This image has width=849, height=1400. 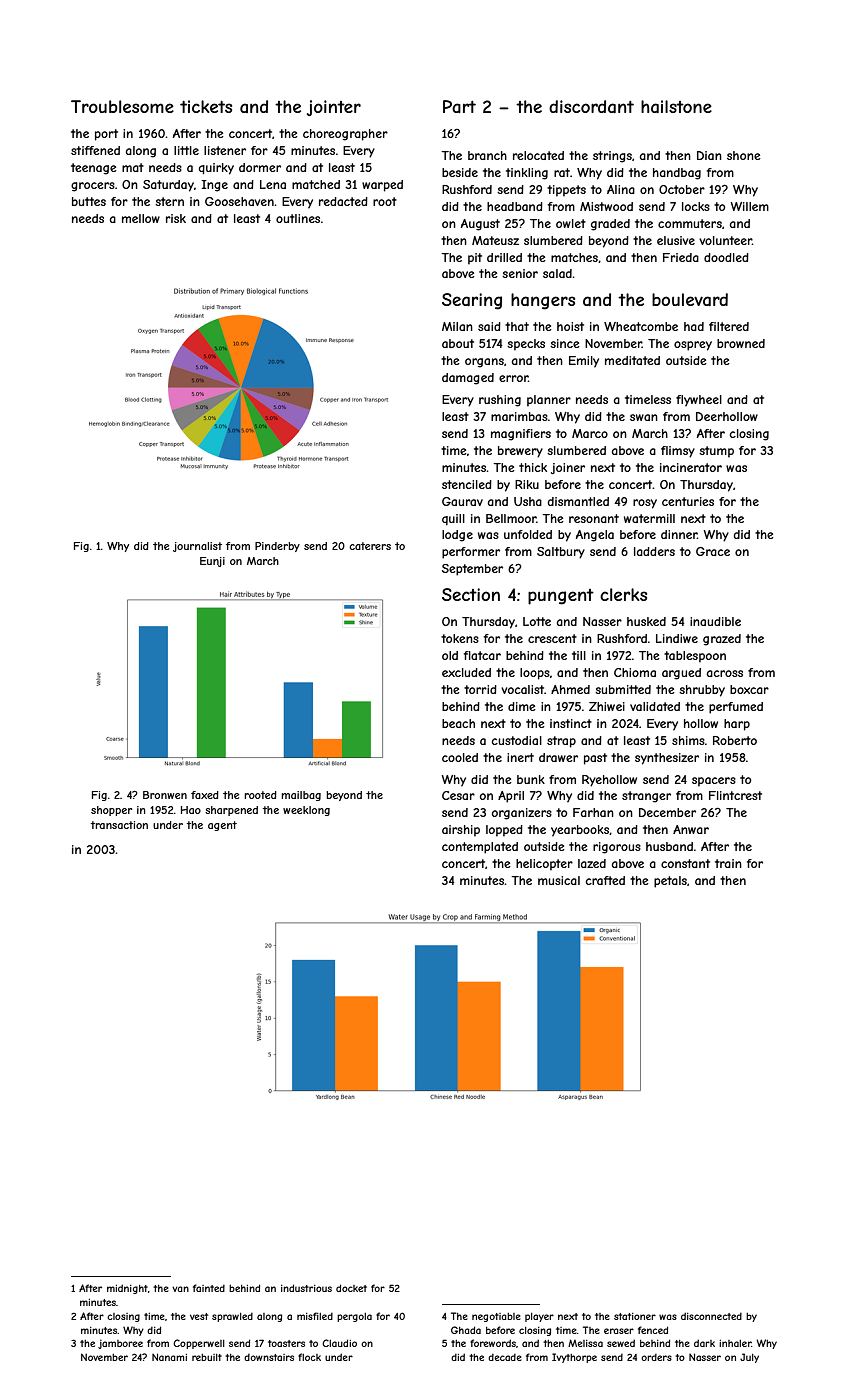 I want to click on ladders, so click(x=654, y=551).
